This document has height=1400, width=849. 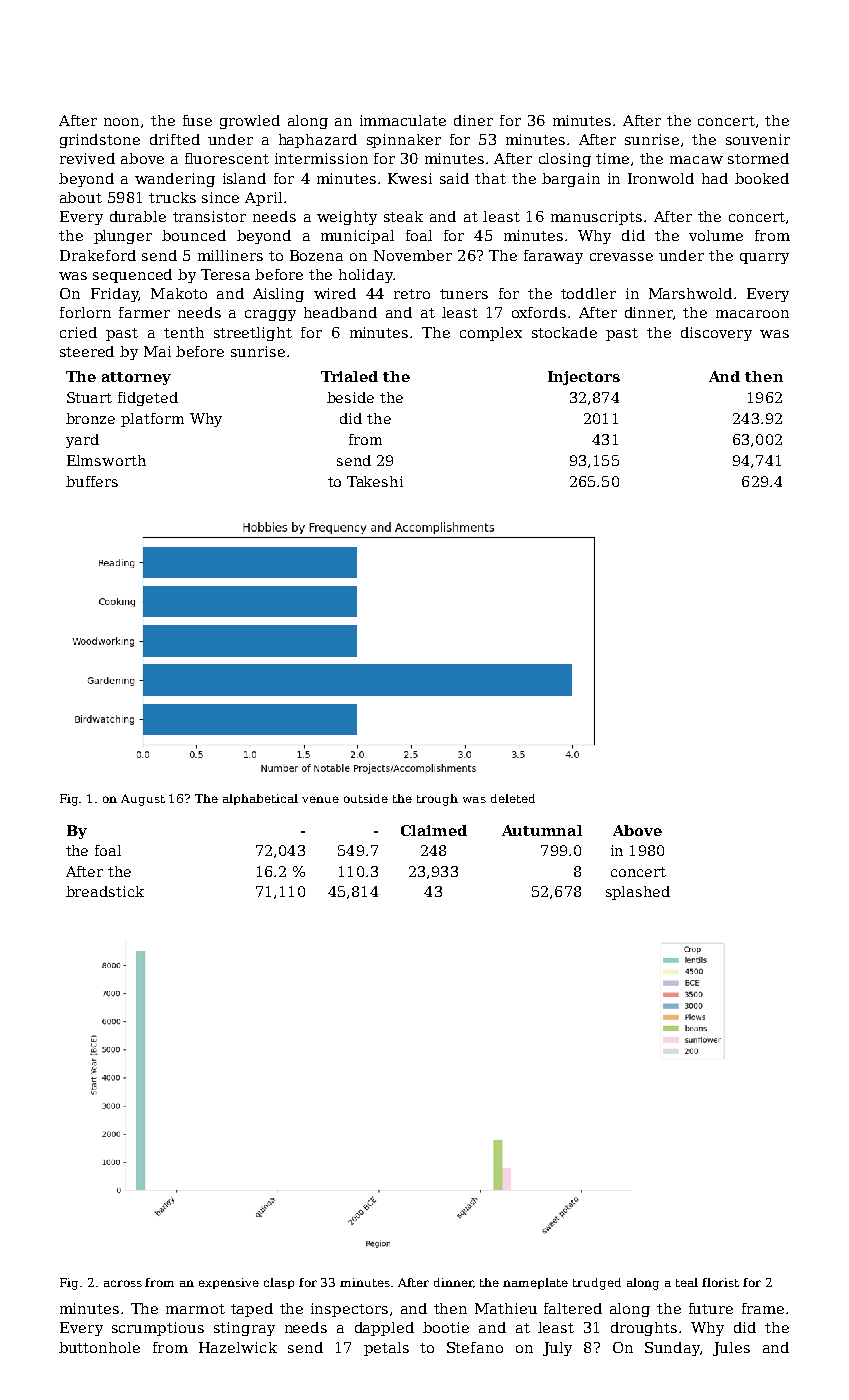 What do you see at coordinates (490, 178) in the document?
I see `that` at bounding box center [490, 178].
